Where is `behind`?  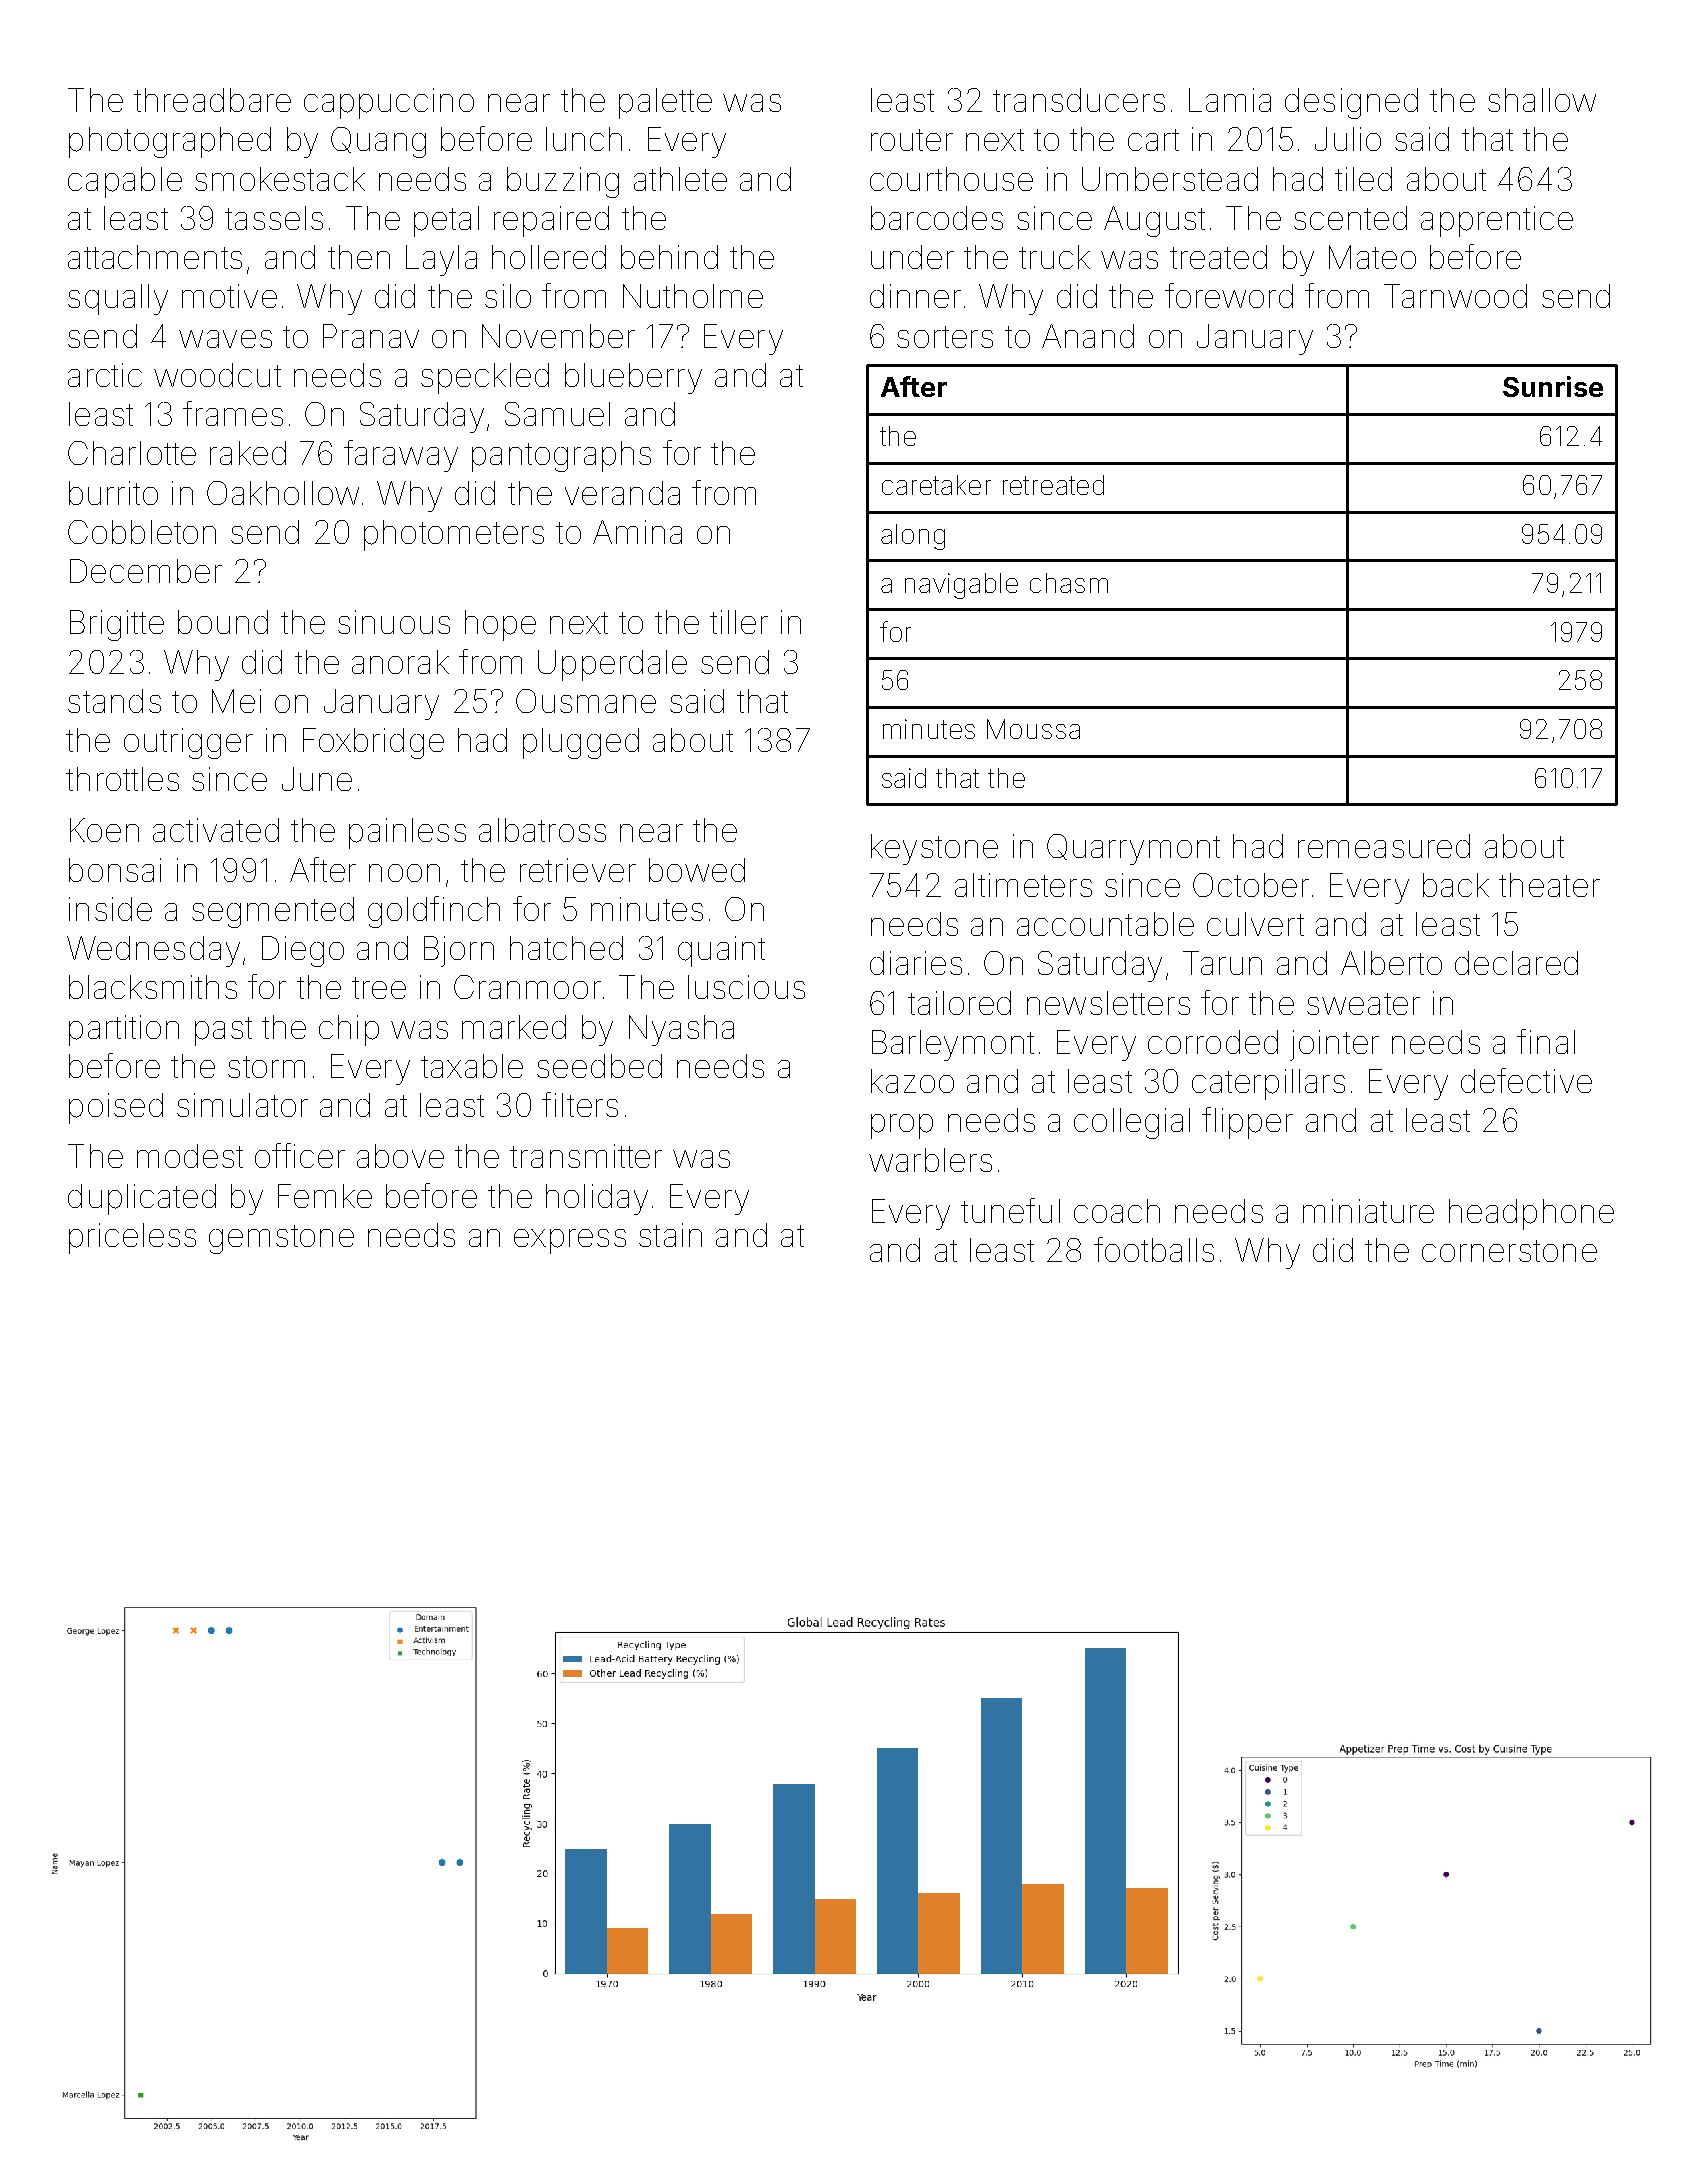
behind is located at coordinates (669, 257).
